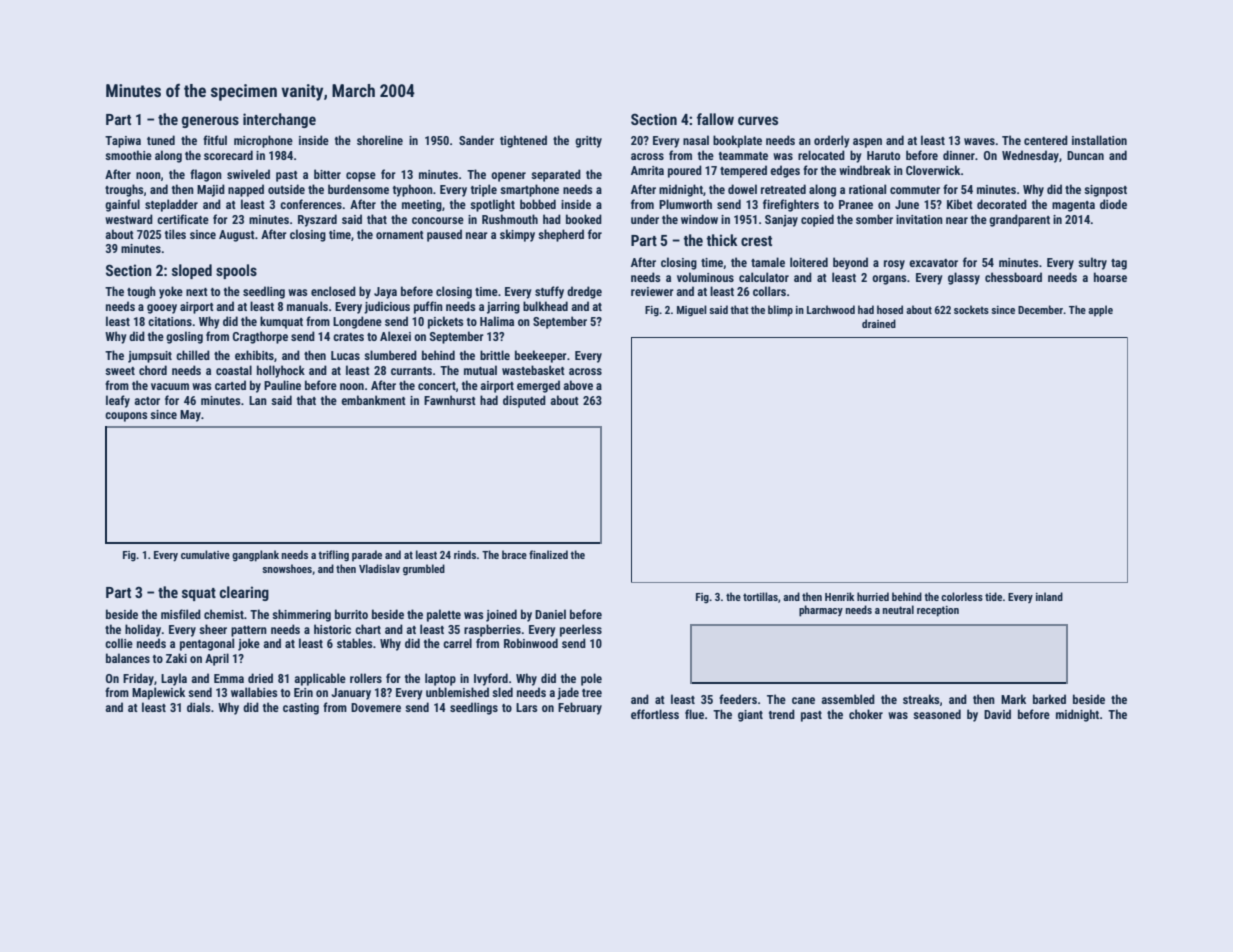 Image resolution: width=1233 pixels, height=952 pixels. I want to click on waves, so click(979, 141).
